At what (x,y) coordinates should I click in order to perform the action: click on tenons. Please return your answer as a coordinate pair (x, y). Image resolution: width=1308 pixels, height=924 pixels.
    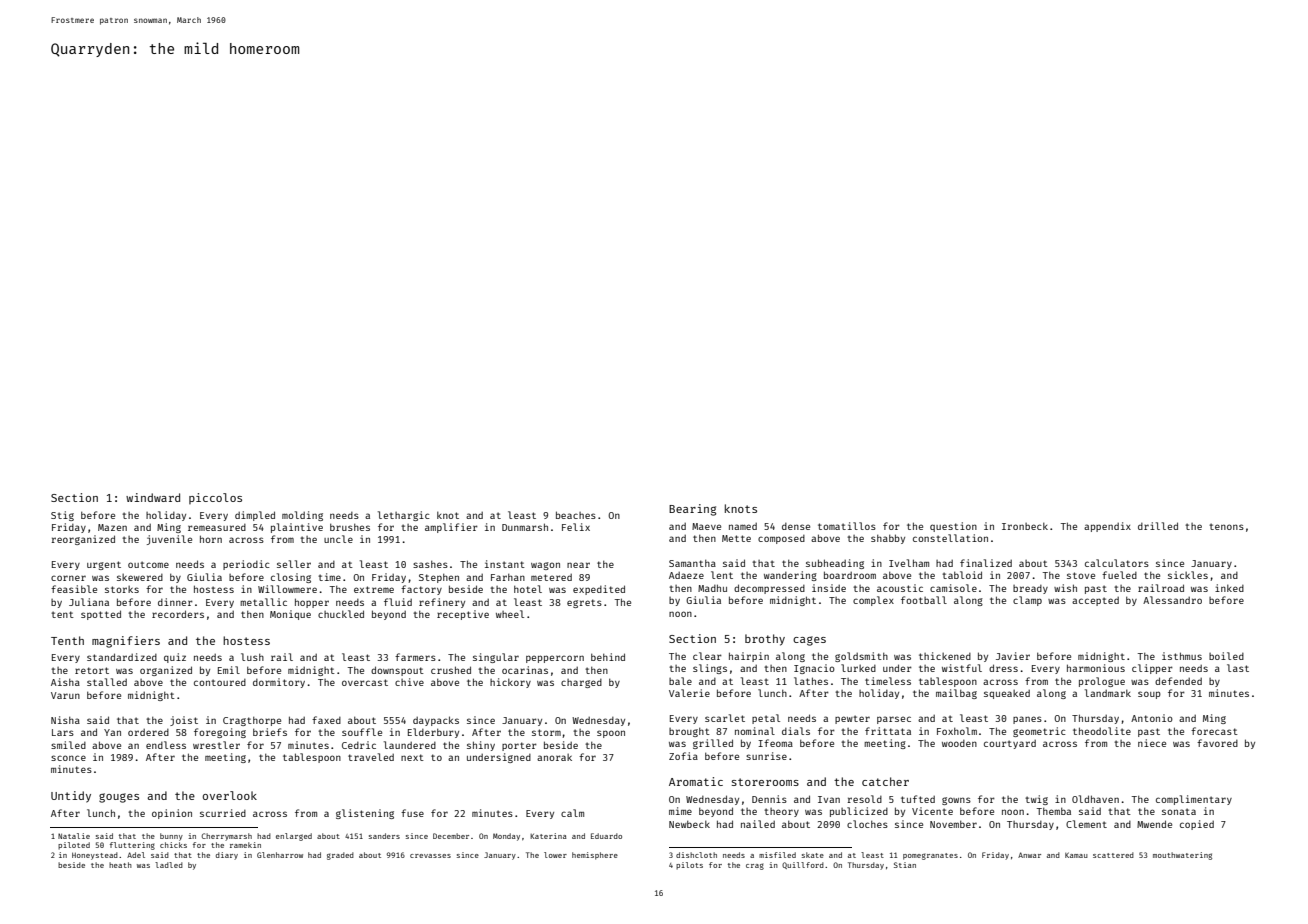
    Looking at the image, I should click on (1226, 526).
